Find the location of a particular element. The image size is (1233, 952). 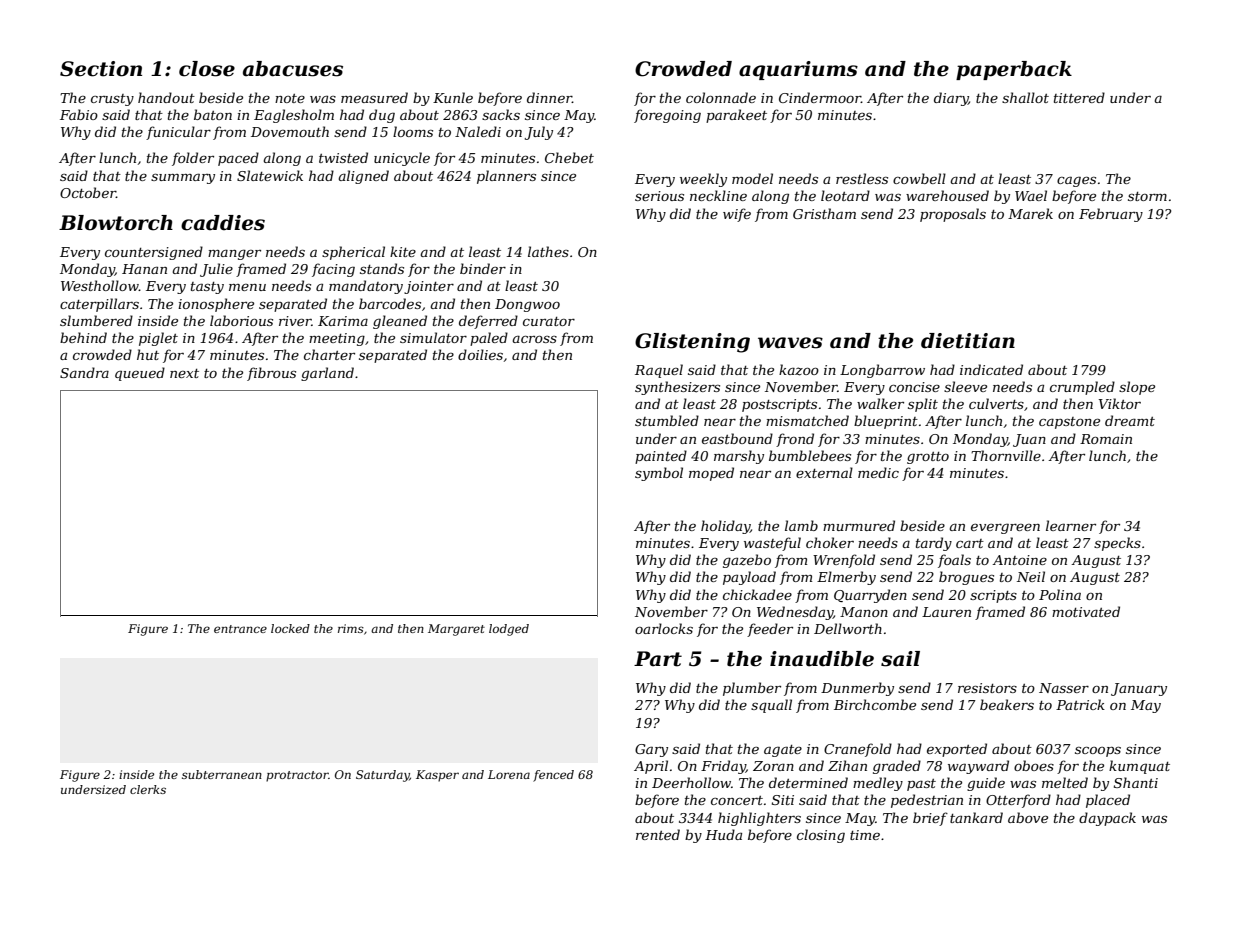

unicycle is located at coordinates (402, 159).
